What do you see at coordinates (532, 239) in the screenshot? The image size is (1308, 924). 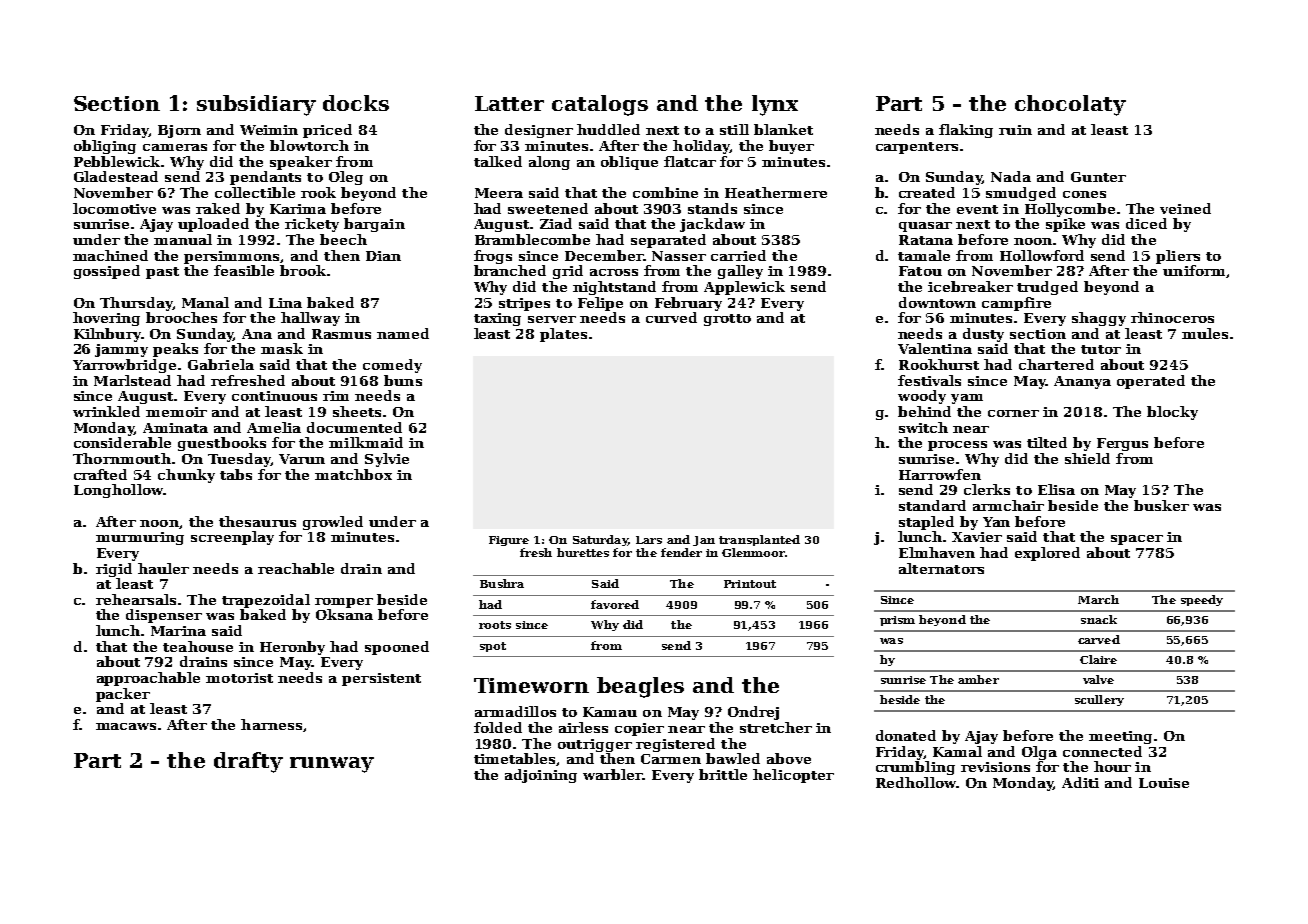 I see `Bramblecombe` at bounding box center [532, 239].
